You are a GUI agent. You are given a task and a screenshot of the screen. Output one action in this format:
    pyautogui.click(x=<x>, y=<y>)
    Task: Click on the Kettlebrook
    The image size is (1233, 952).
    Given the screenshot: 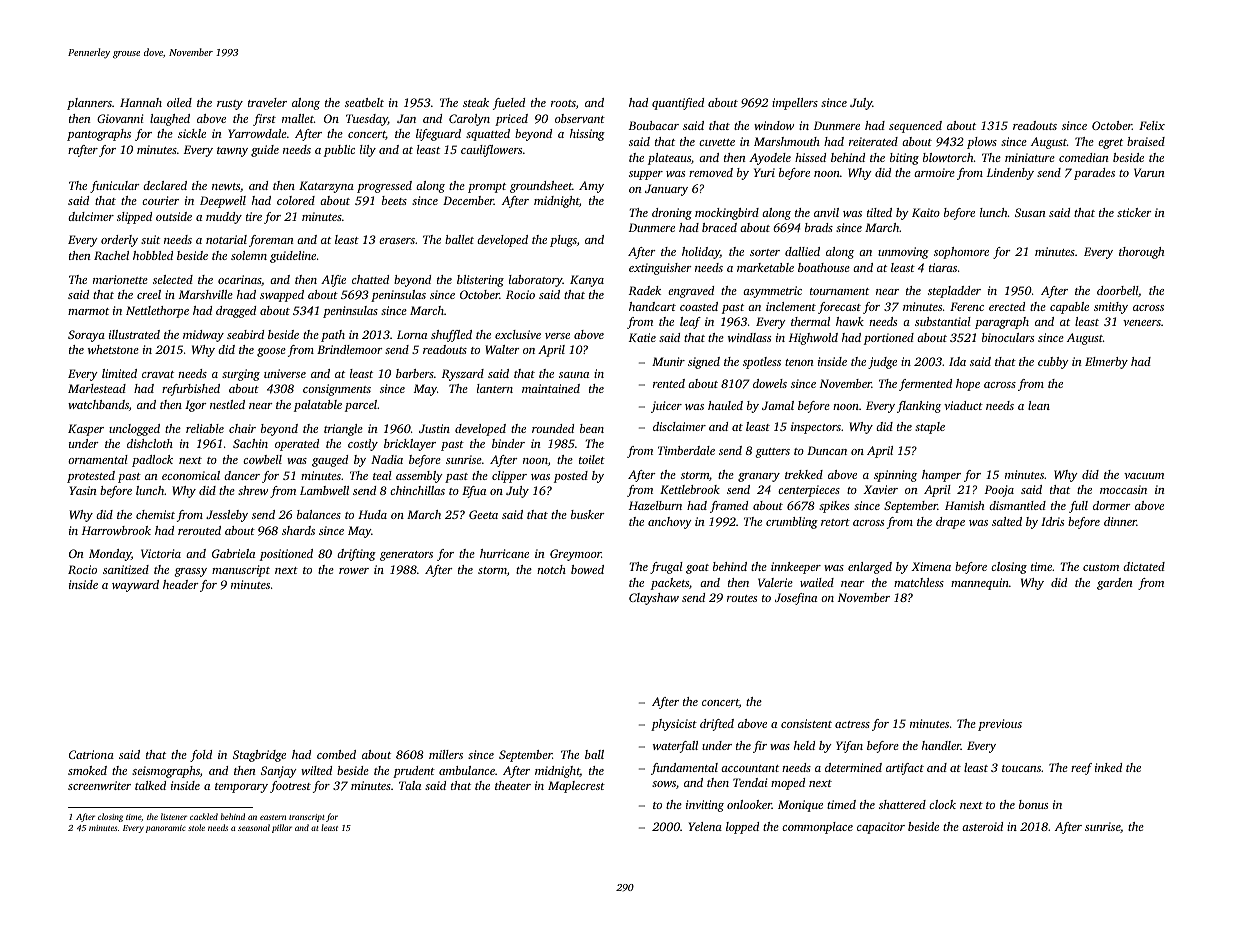 What is the action you would take?
    pyautogui.click(x=690, y=489)
